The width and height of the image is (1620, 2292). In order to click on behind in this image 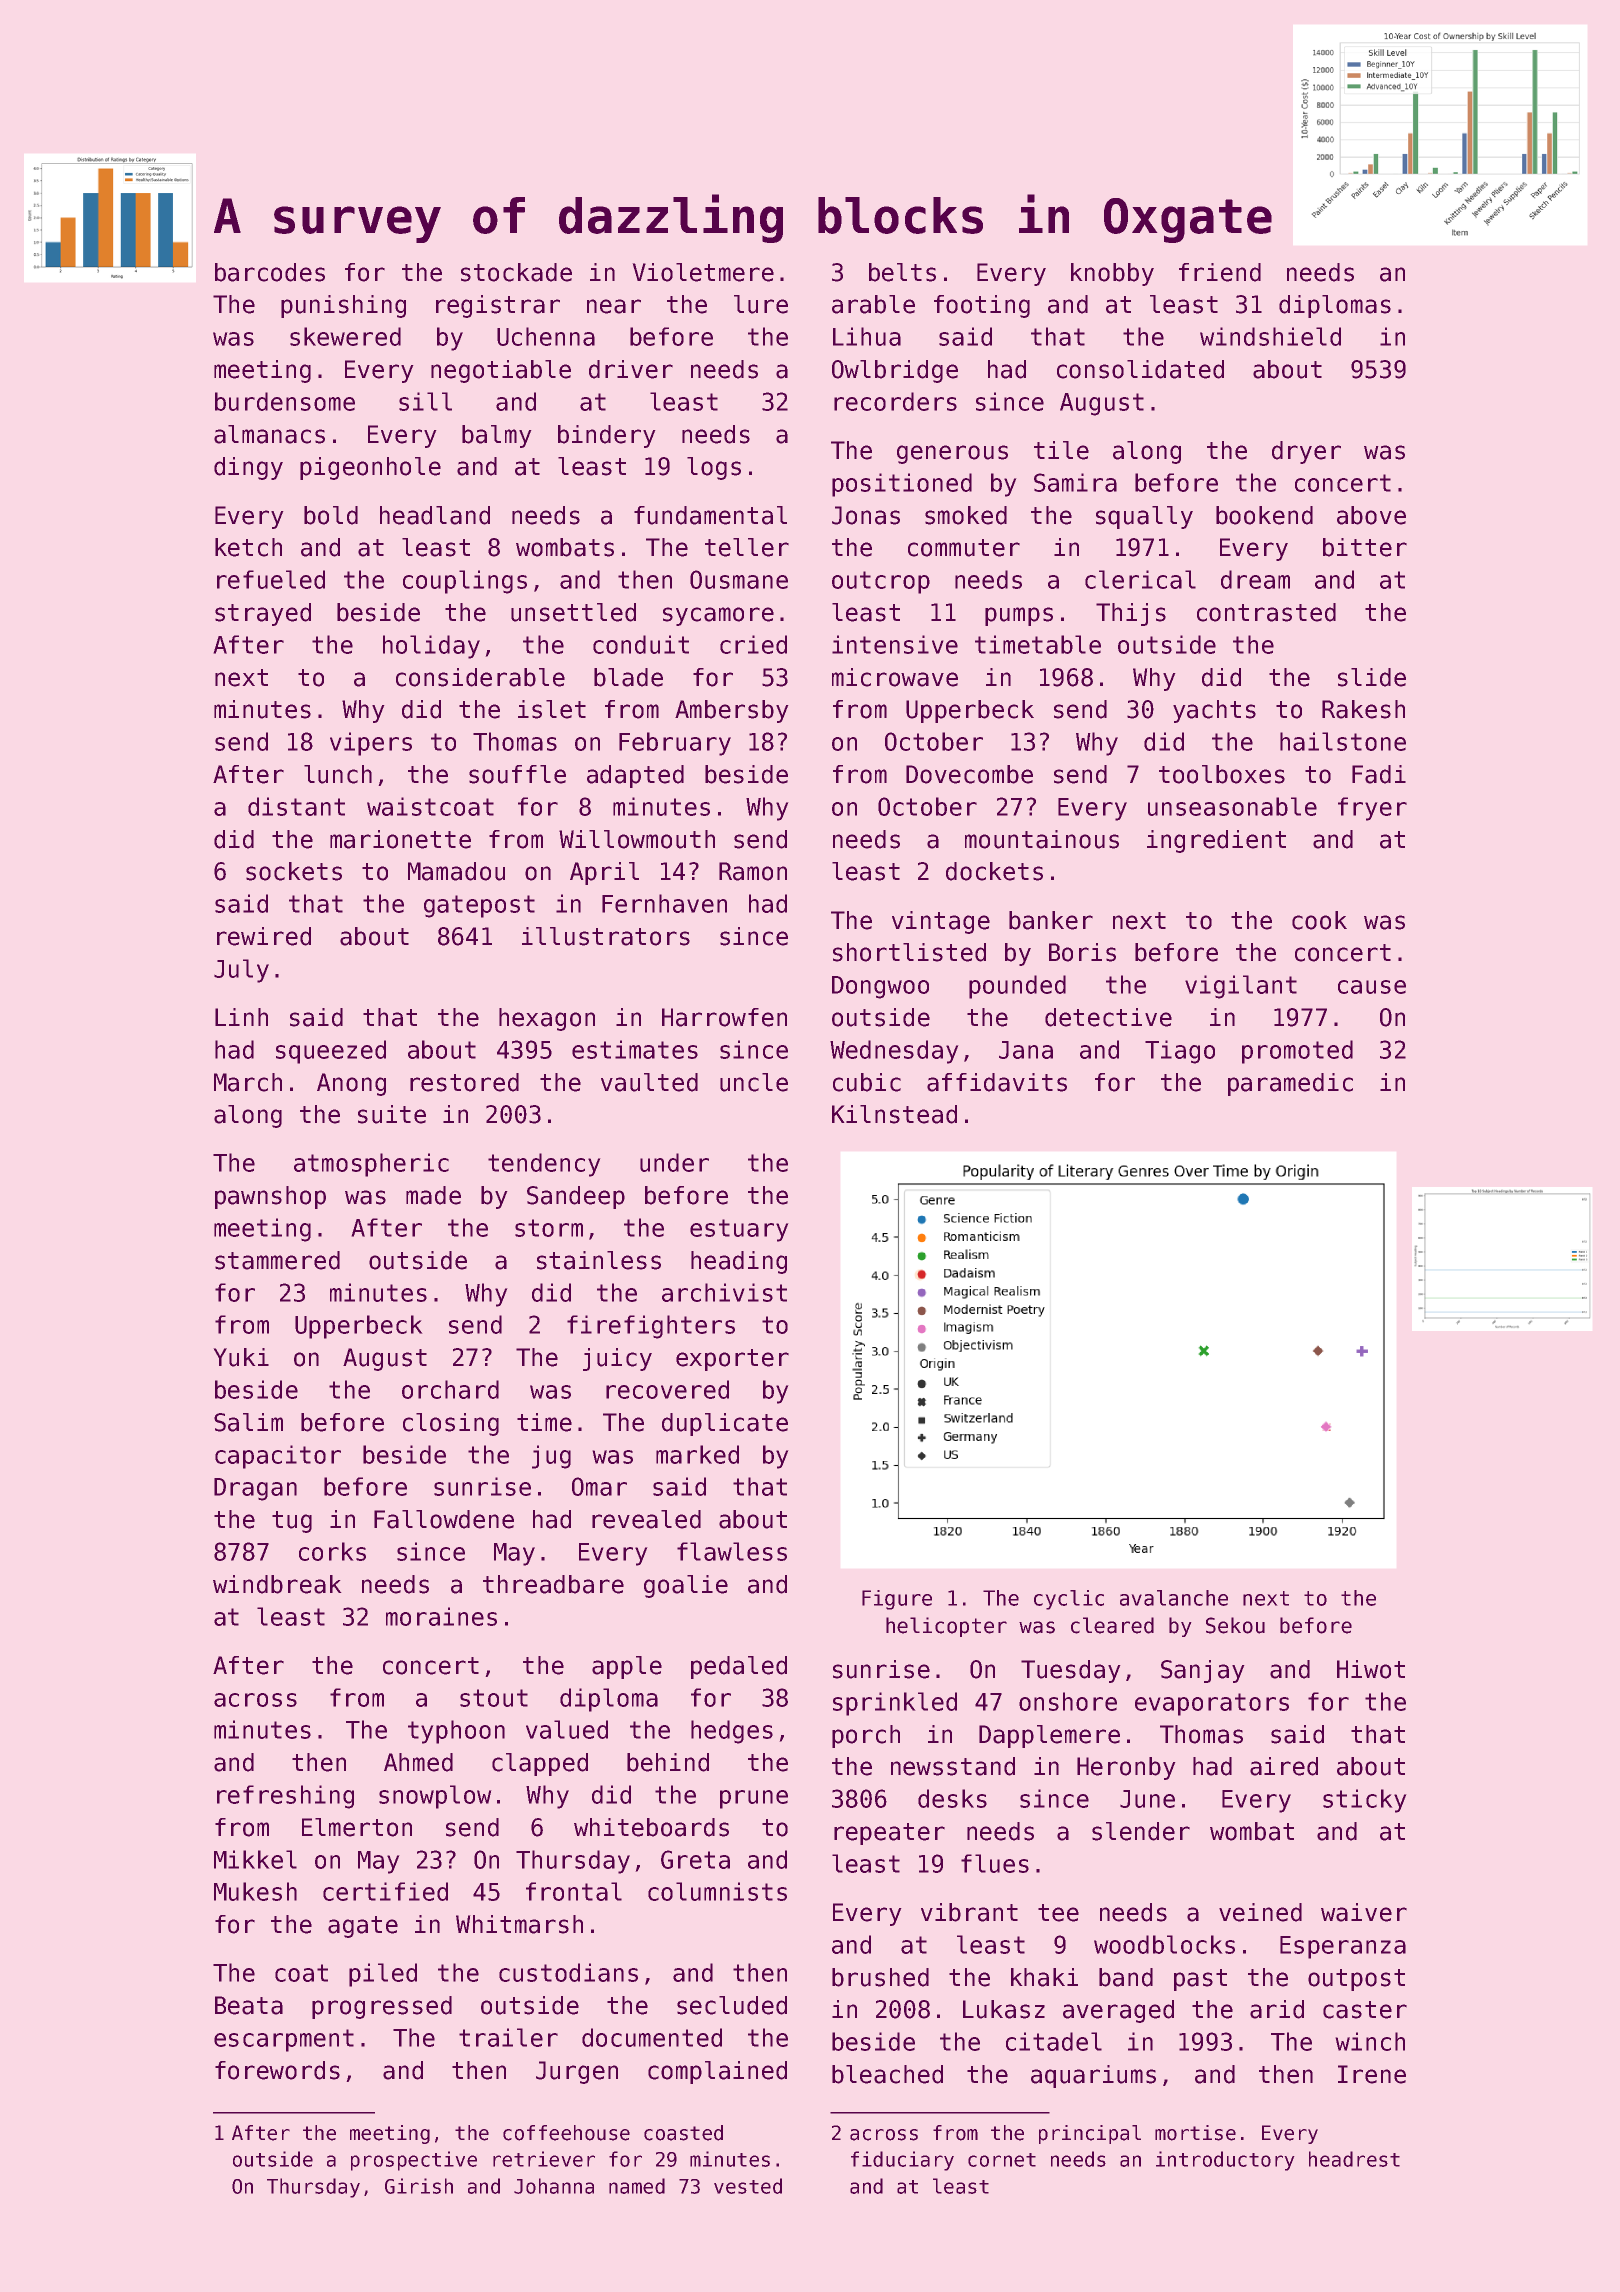, I will do `click(668, 1762)`.
